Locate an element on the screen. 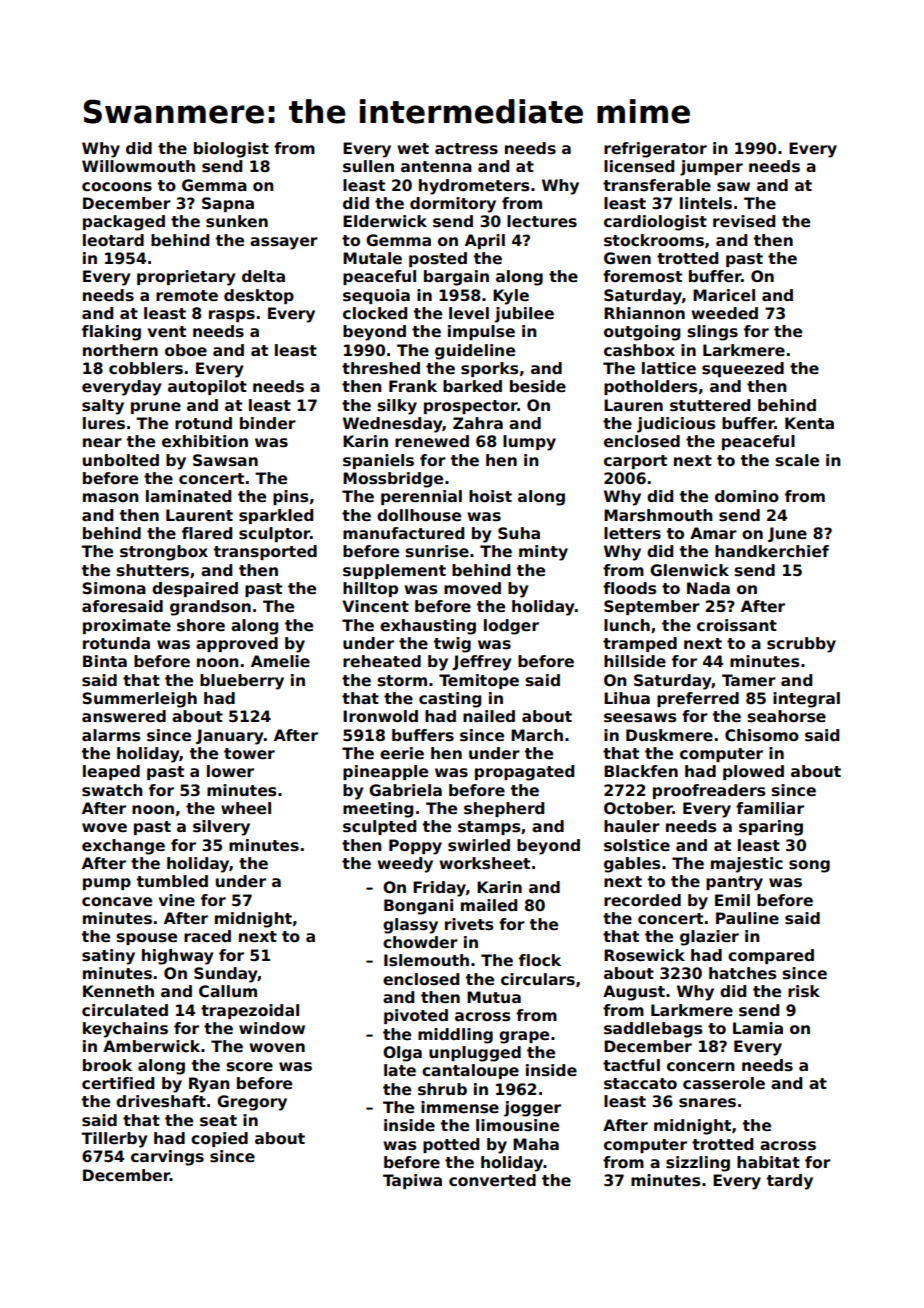 This screenshot has height=1308, width=924. proprietary is located at coordinates (186, 278).
